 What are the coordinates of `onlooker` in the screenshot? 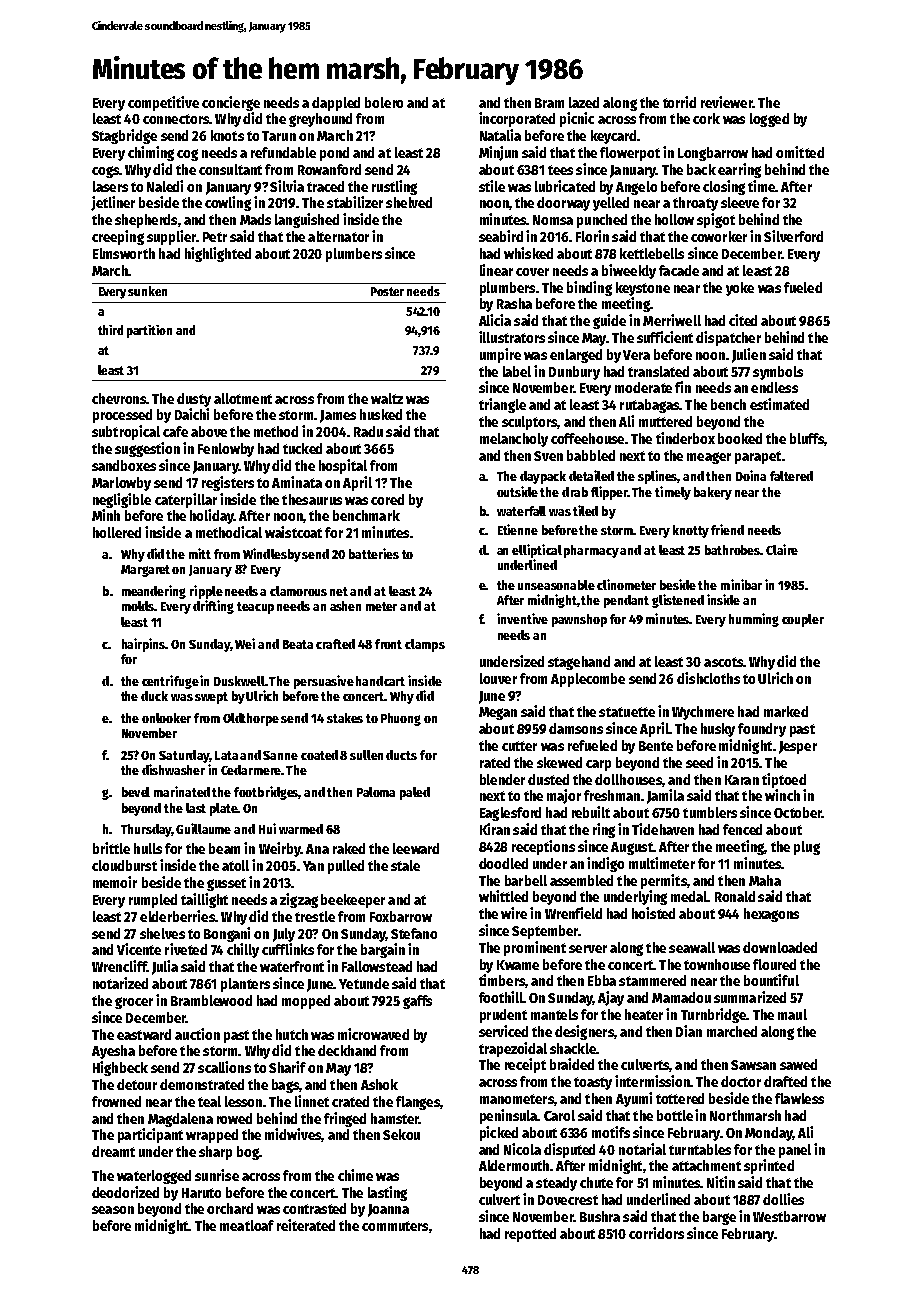 It's located at (166, 718).
